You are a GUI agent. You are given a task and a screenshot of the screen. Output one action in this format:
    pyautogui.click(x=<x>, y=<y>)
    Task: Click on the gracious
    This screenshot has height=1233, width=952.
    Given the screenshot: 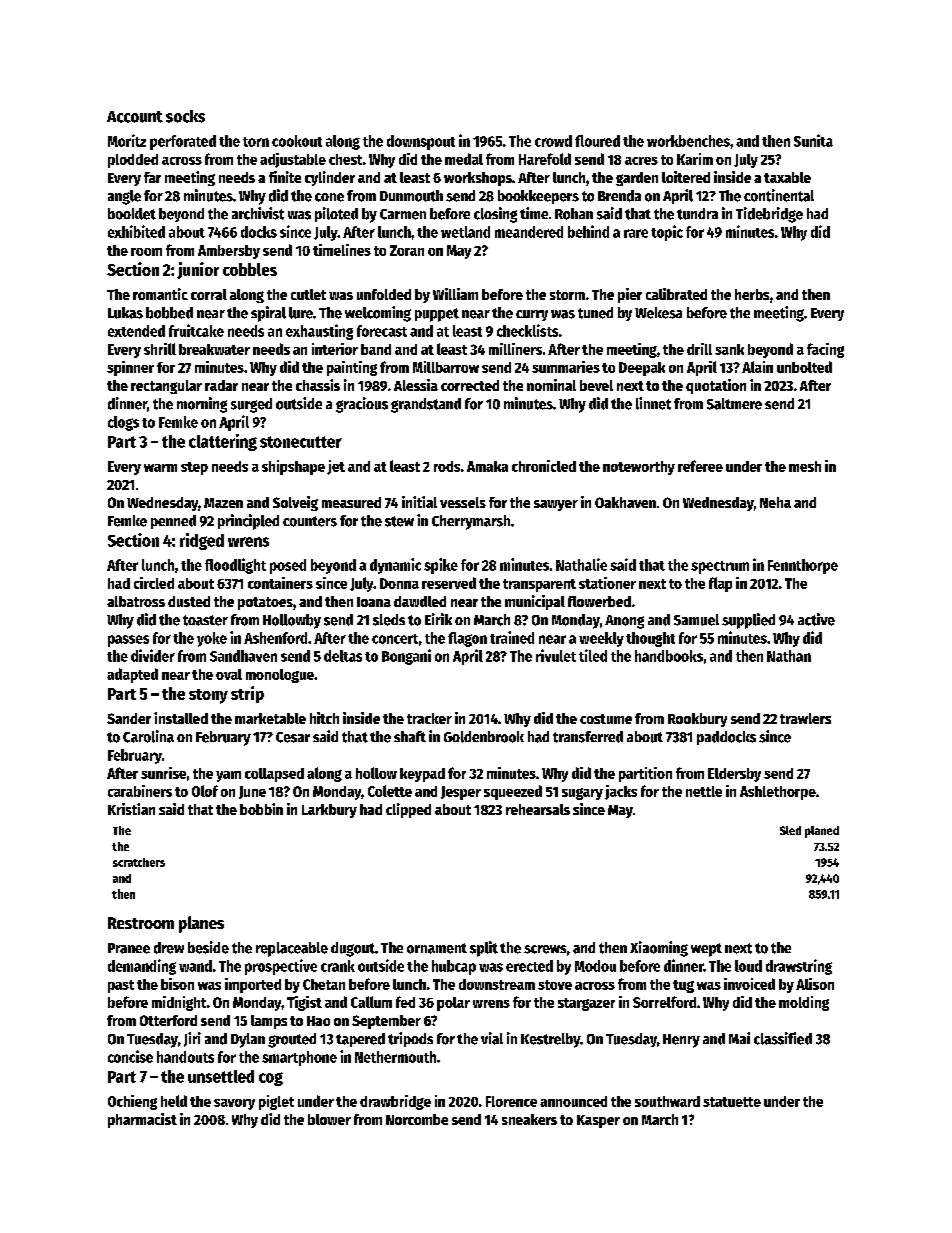 What is the action you would take?
    pyautogui.click(x=362, y=405)
